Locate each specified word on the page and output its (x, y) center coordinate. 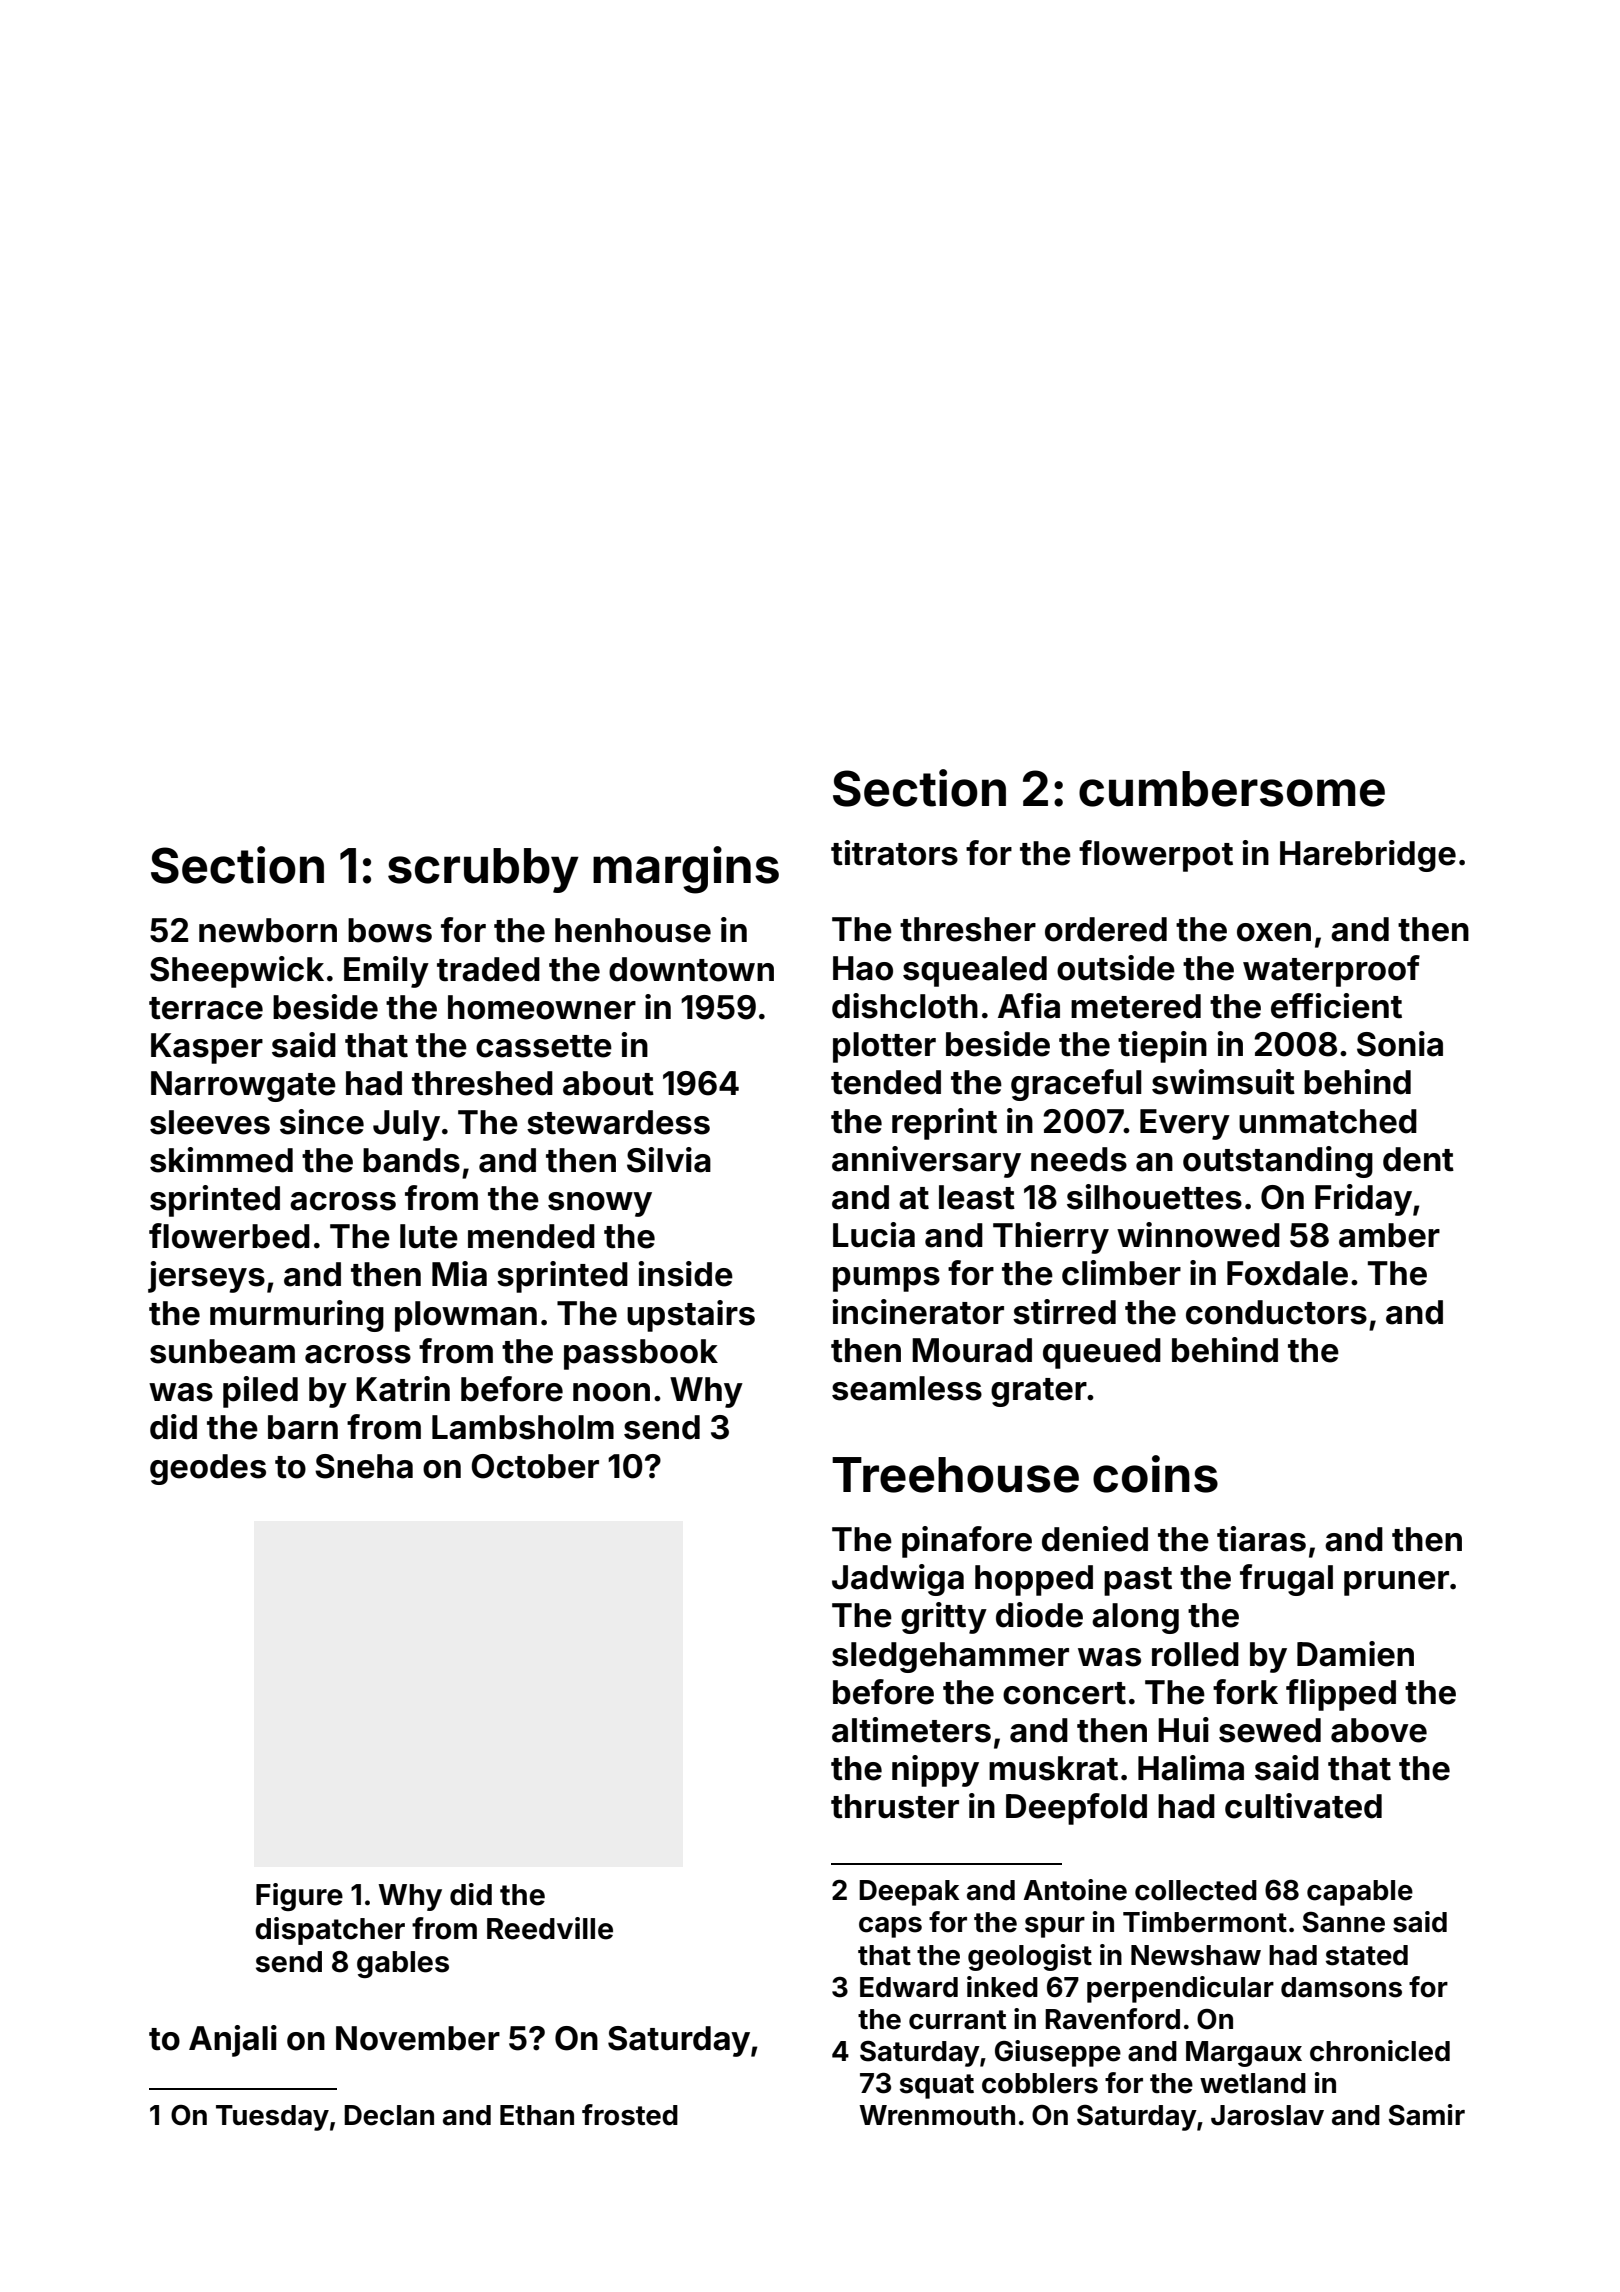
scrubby (483, 870)
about (608, 1083)
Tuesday (272, 2118)
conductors (1276, 1312)
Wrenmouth (937, 2115)
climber (1121, 1273)
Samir (1427, 2115)
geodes (208, 1469)
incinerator (918, 1312)
